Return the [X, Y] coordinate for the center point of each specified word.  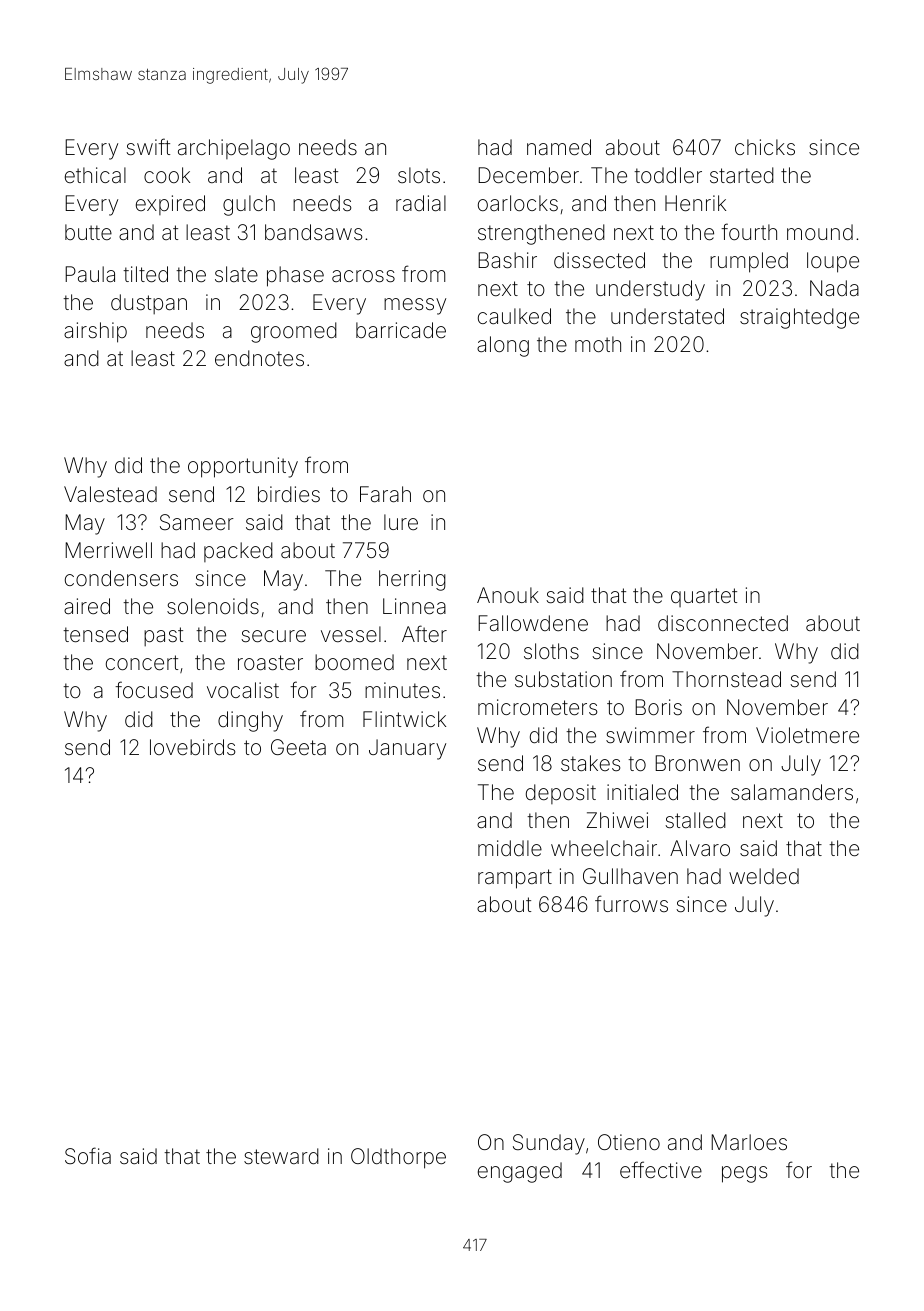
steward [281, 1156]
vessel [351, 634]
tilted [145, 274]
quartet [704, 597]
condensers [121, 578]
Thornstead [726, 679]
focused [154, 689]
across [363, 276]
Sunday [549, 1144]
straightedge [799, 318]
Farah [385, 494]
